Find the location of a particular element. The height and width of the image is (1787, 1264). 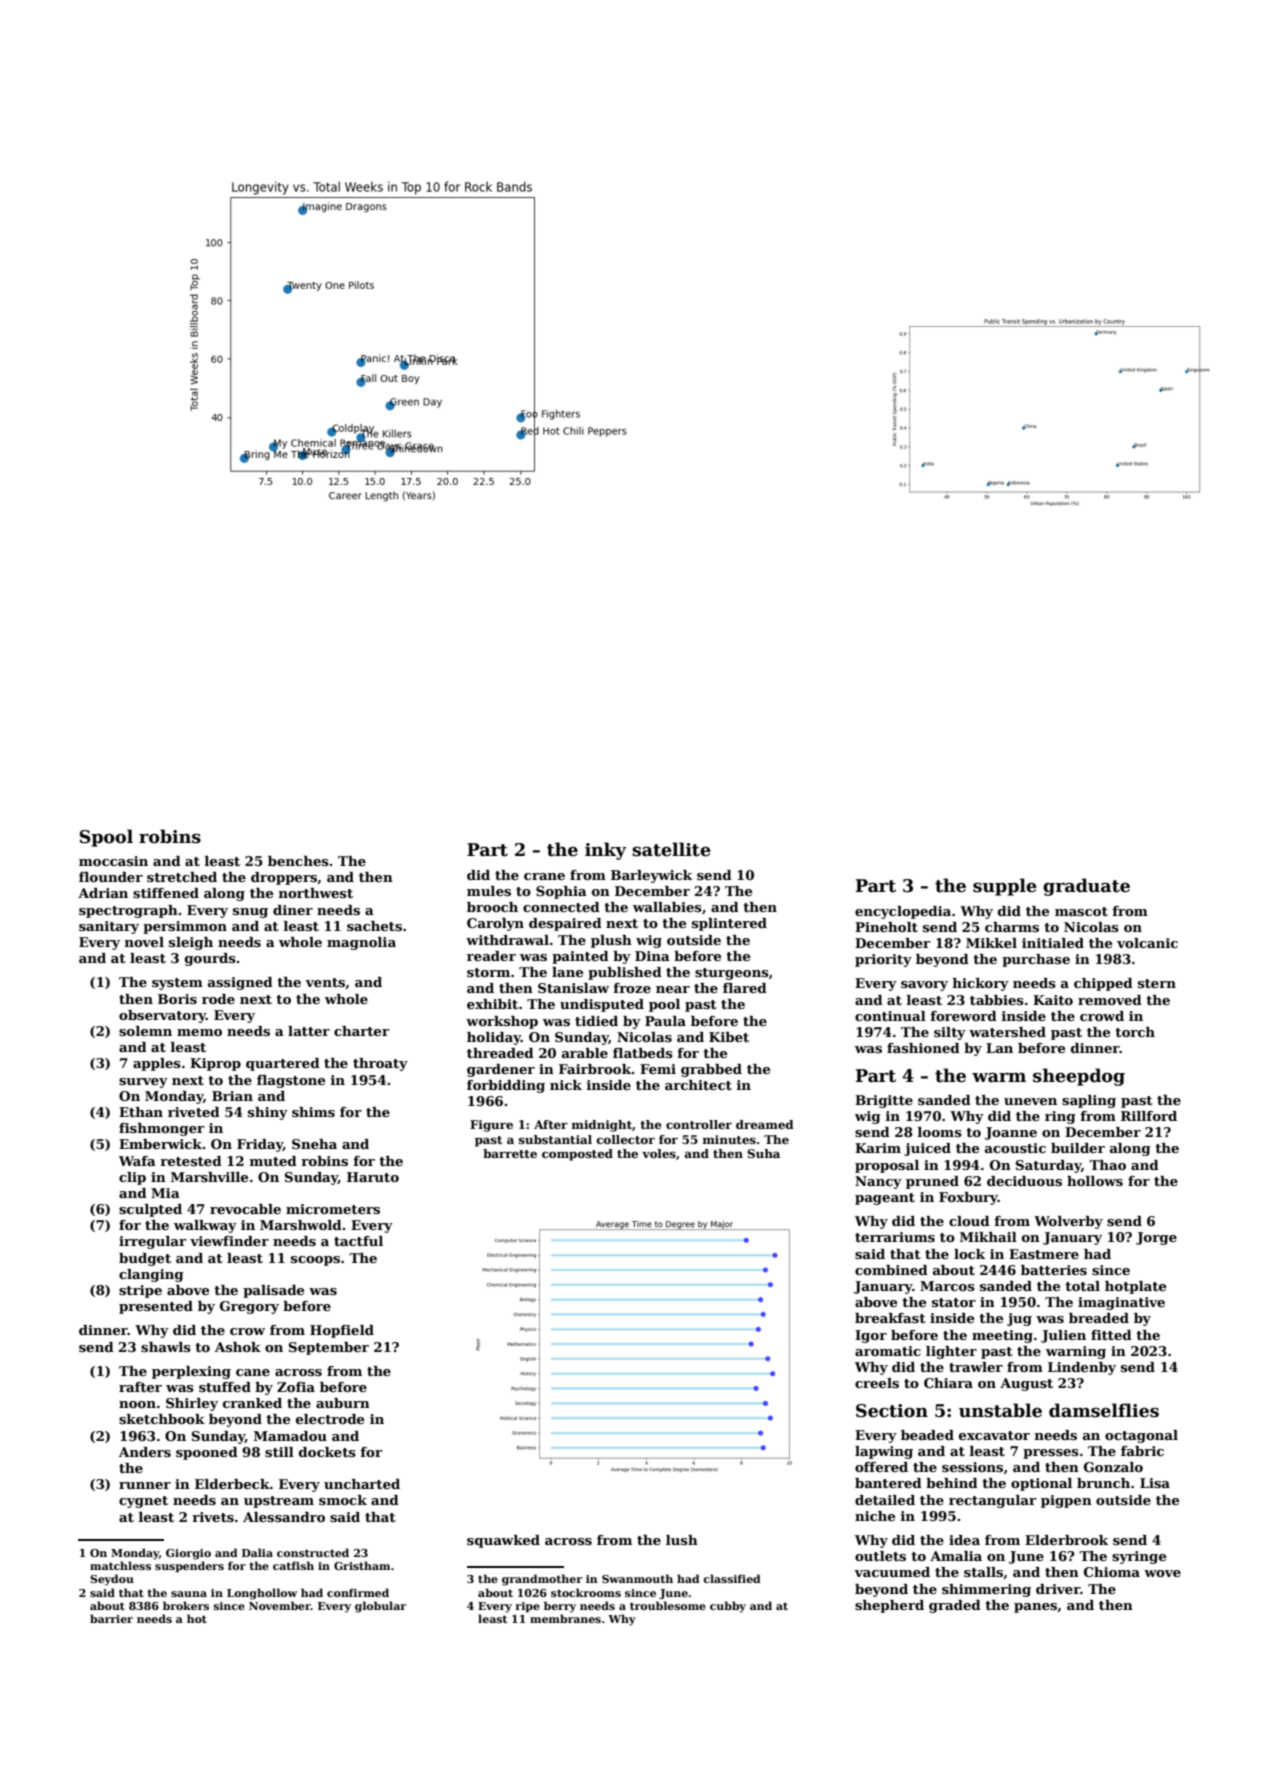

apples is located at coordinates (157, 1064).
